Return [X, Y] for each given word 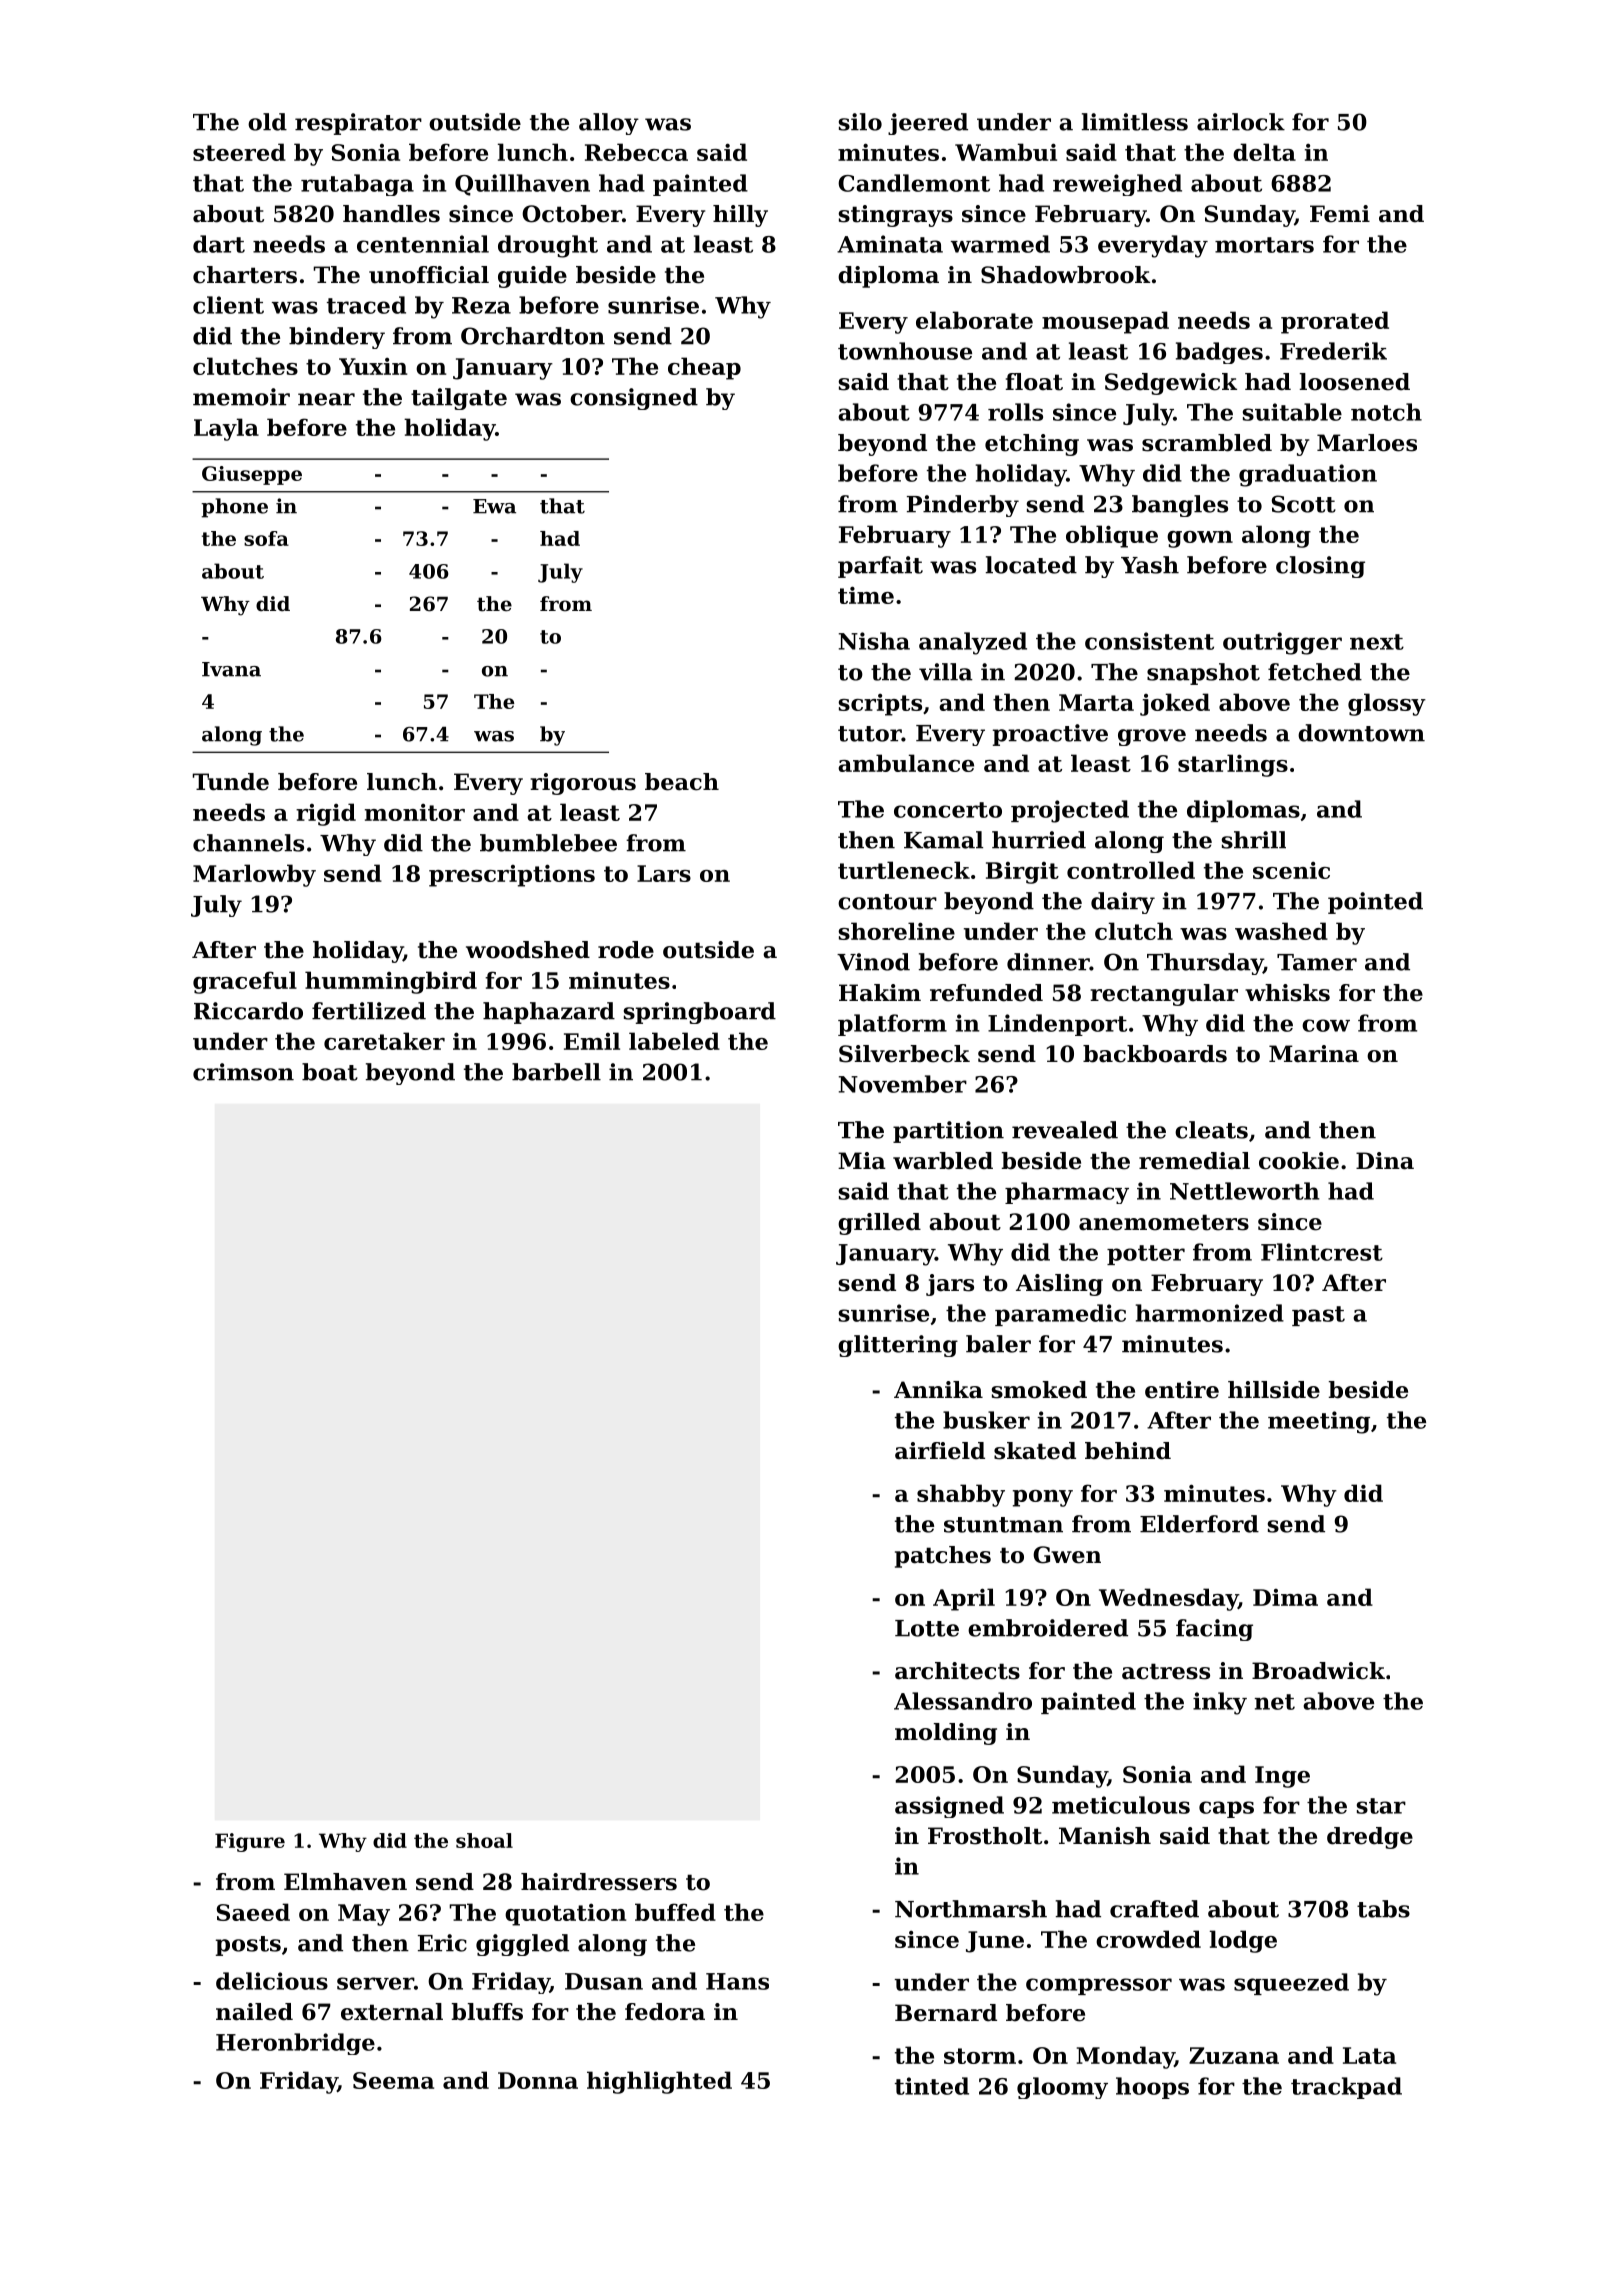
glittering [898, 1346]
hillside [1274, 1390]
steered [239, 152]
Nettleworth [1245, 1191]
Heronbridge [295, 2044]
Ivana [231, 669]
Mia [862, 1161]
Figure [250, 1842]
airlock [1241, 122]
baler [998, 1344]
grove [1152, 737]
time [866, 595]
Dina [1385, 1161]
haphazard [549, 1013]
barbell [556, 1072]
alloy [609, 124]
